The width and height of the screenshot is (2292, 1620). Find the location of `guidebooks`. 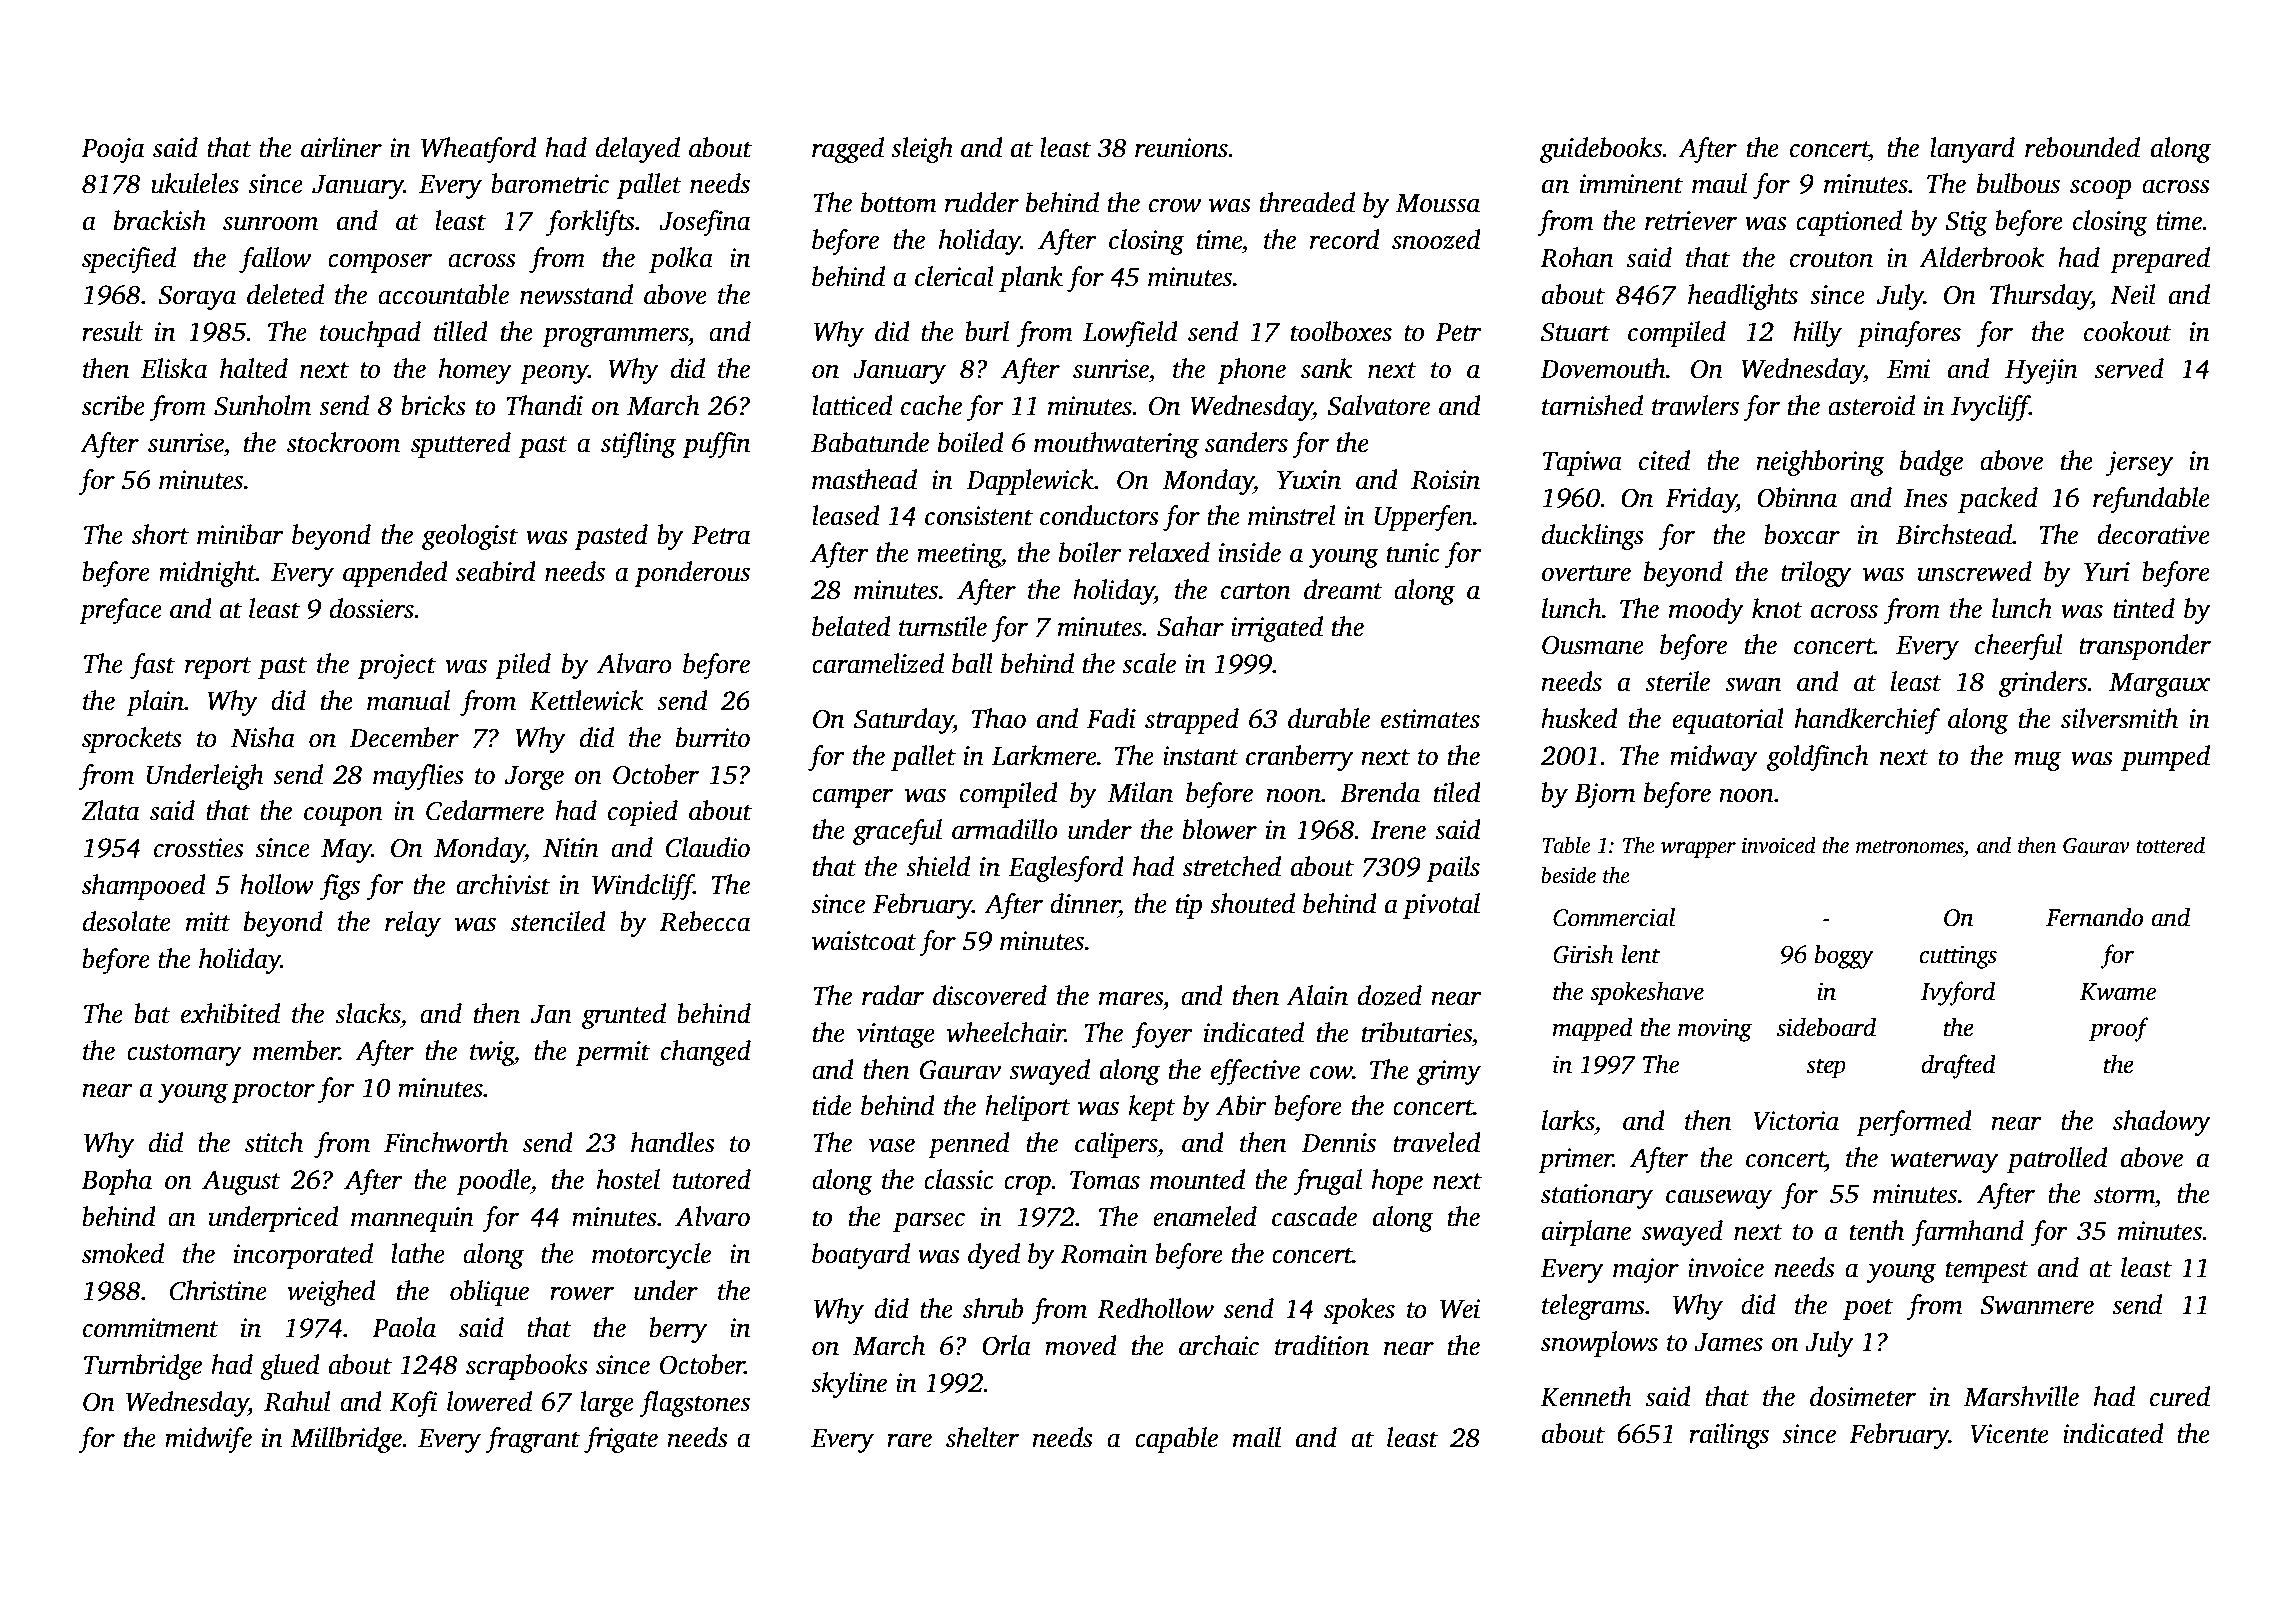

guidebooks is located at coordinates (1601, 150).
